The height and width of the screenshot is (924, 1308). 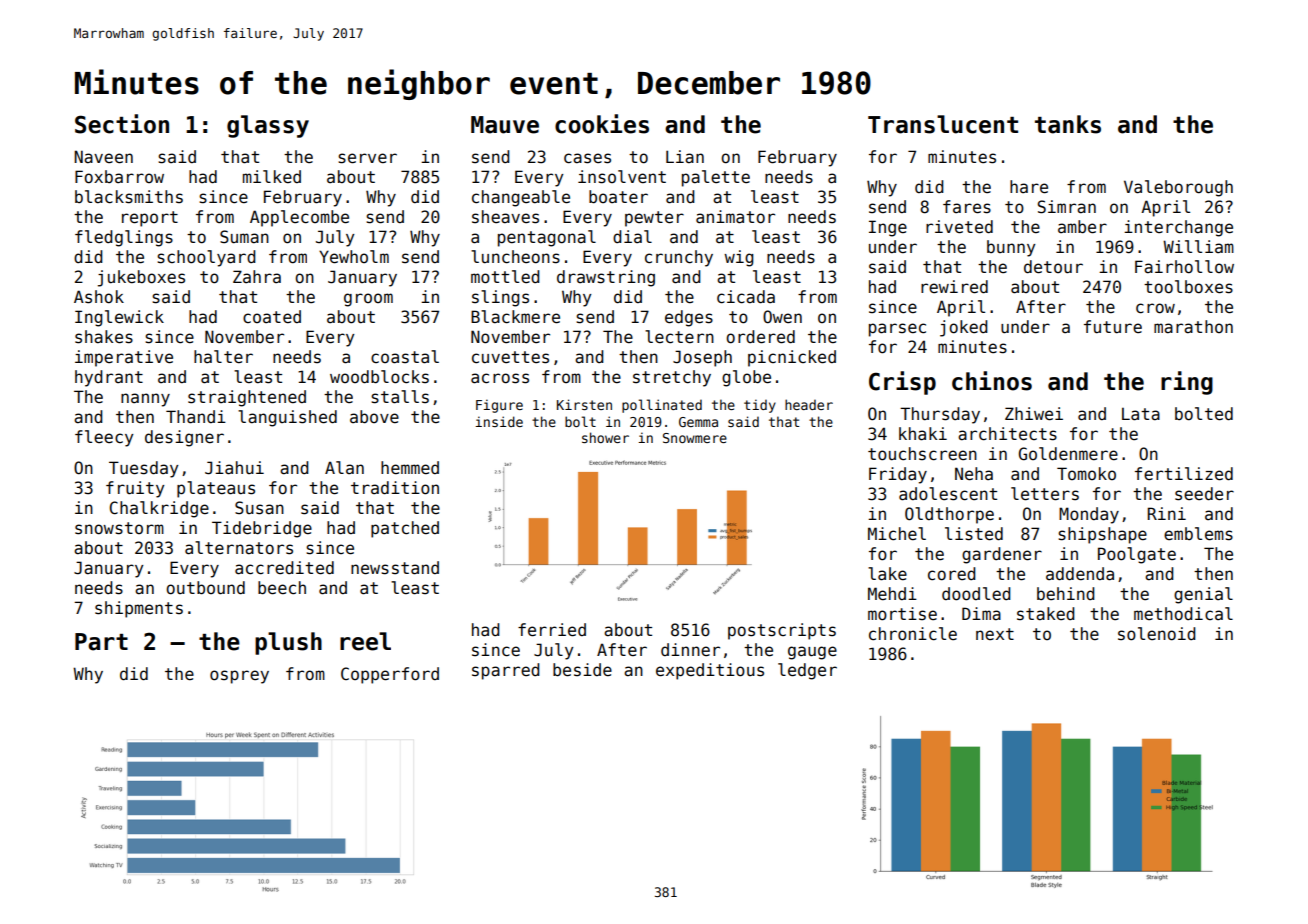 I want to click on letters, so click(x=1045, y=494).
